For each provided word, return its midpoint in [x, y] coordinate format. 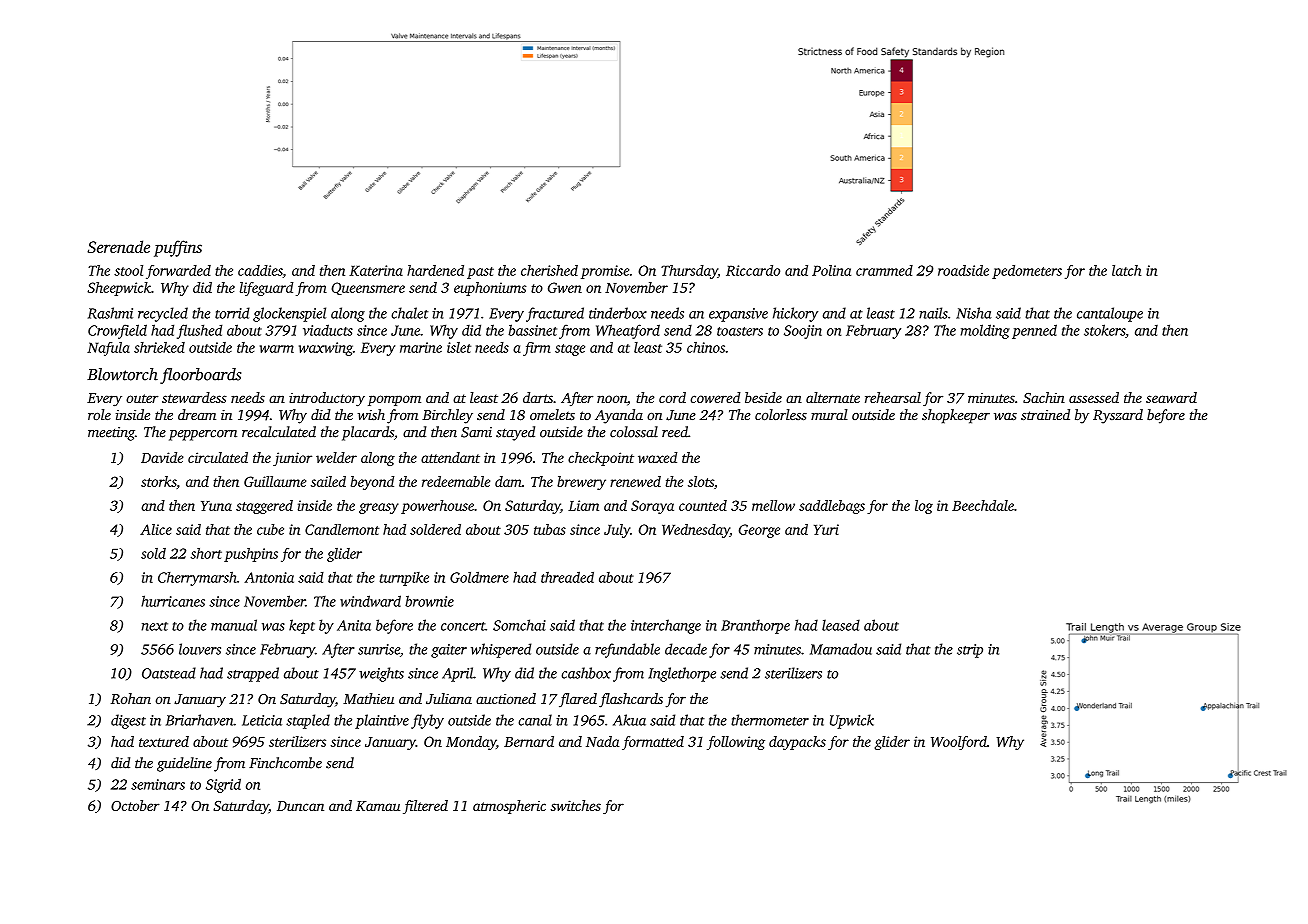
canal [535, 720]
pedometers [1027, 272]
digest [128, 721]
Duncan [300, 806]
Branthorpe [755, 626]
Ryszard [1118, 416]
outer [142, 398]
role [99, 414]
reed [675, 432]
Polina [831, 270]
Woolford [959, 743]
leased [841, 625]
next [154, 626]
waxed [657, 457]
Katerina [376, 270]
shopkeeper [956, 416]
